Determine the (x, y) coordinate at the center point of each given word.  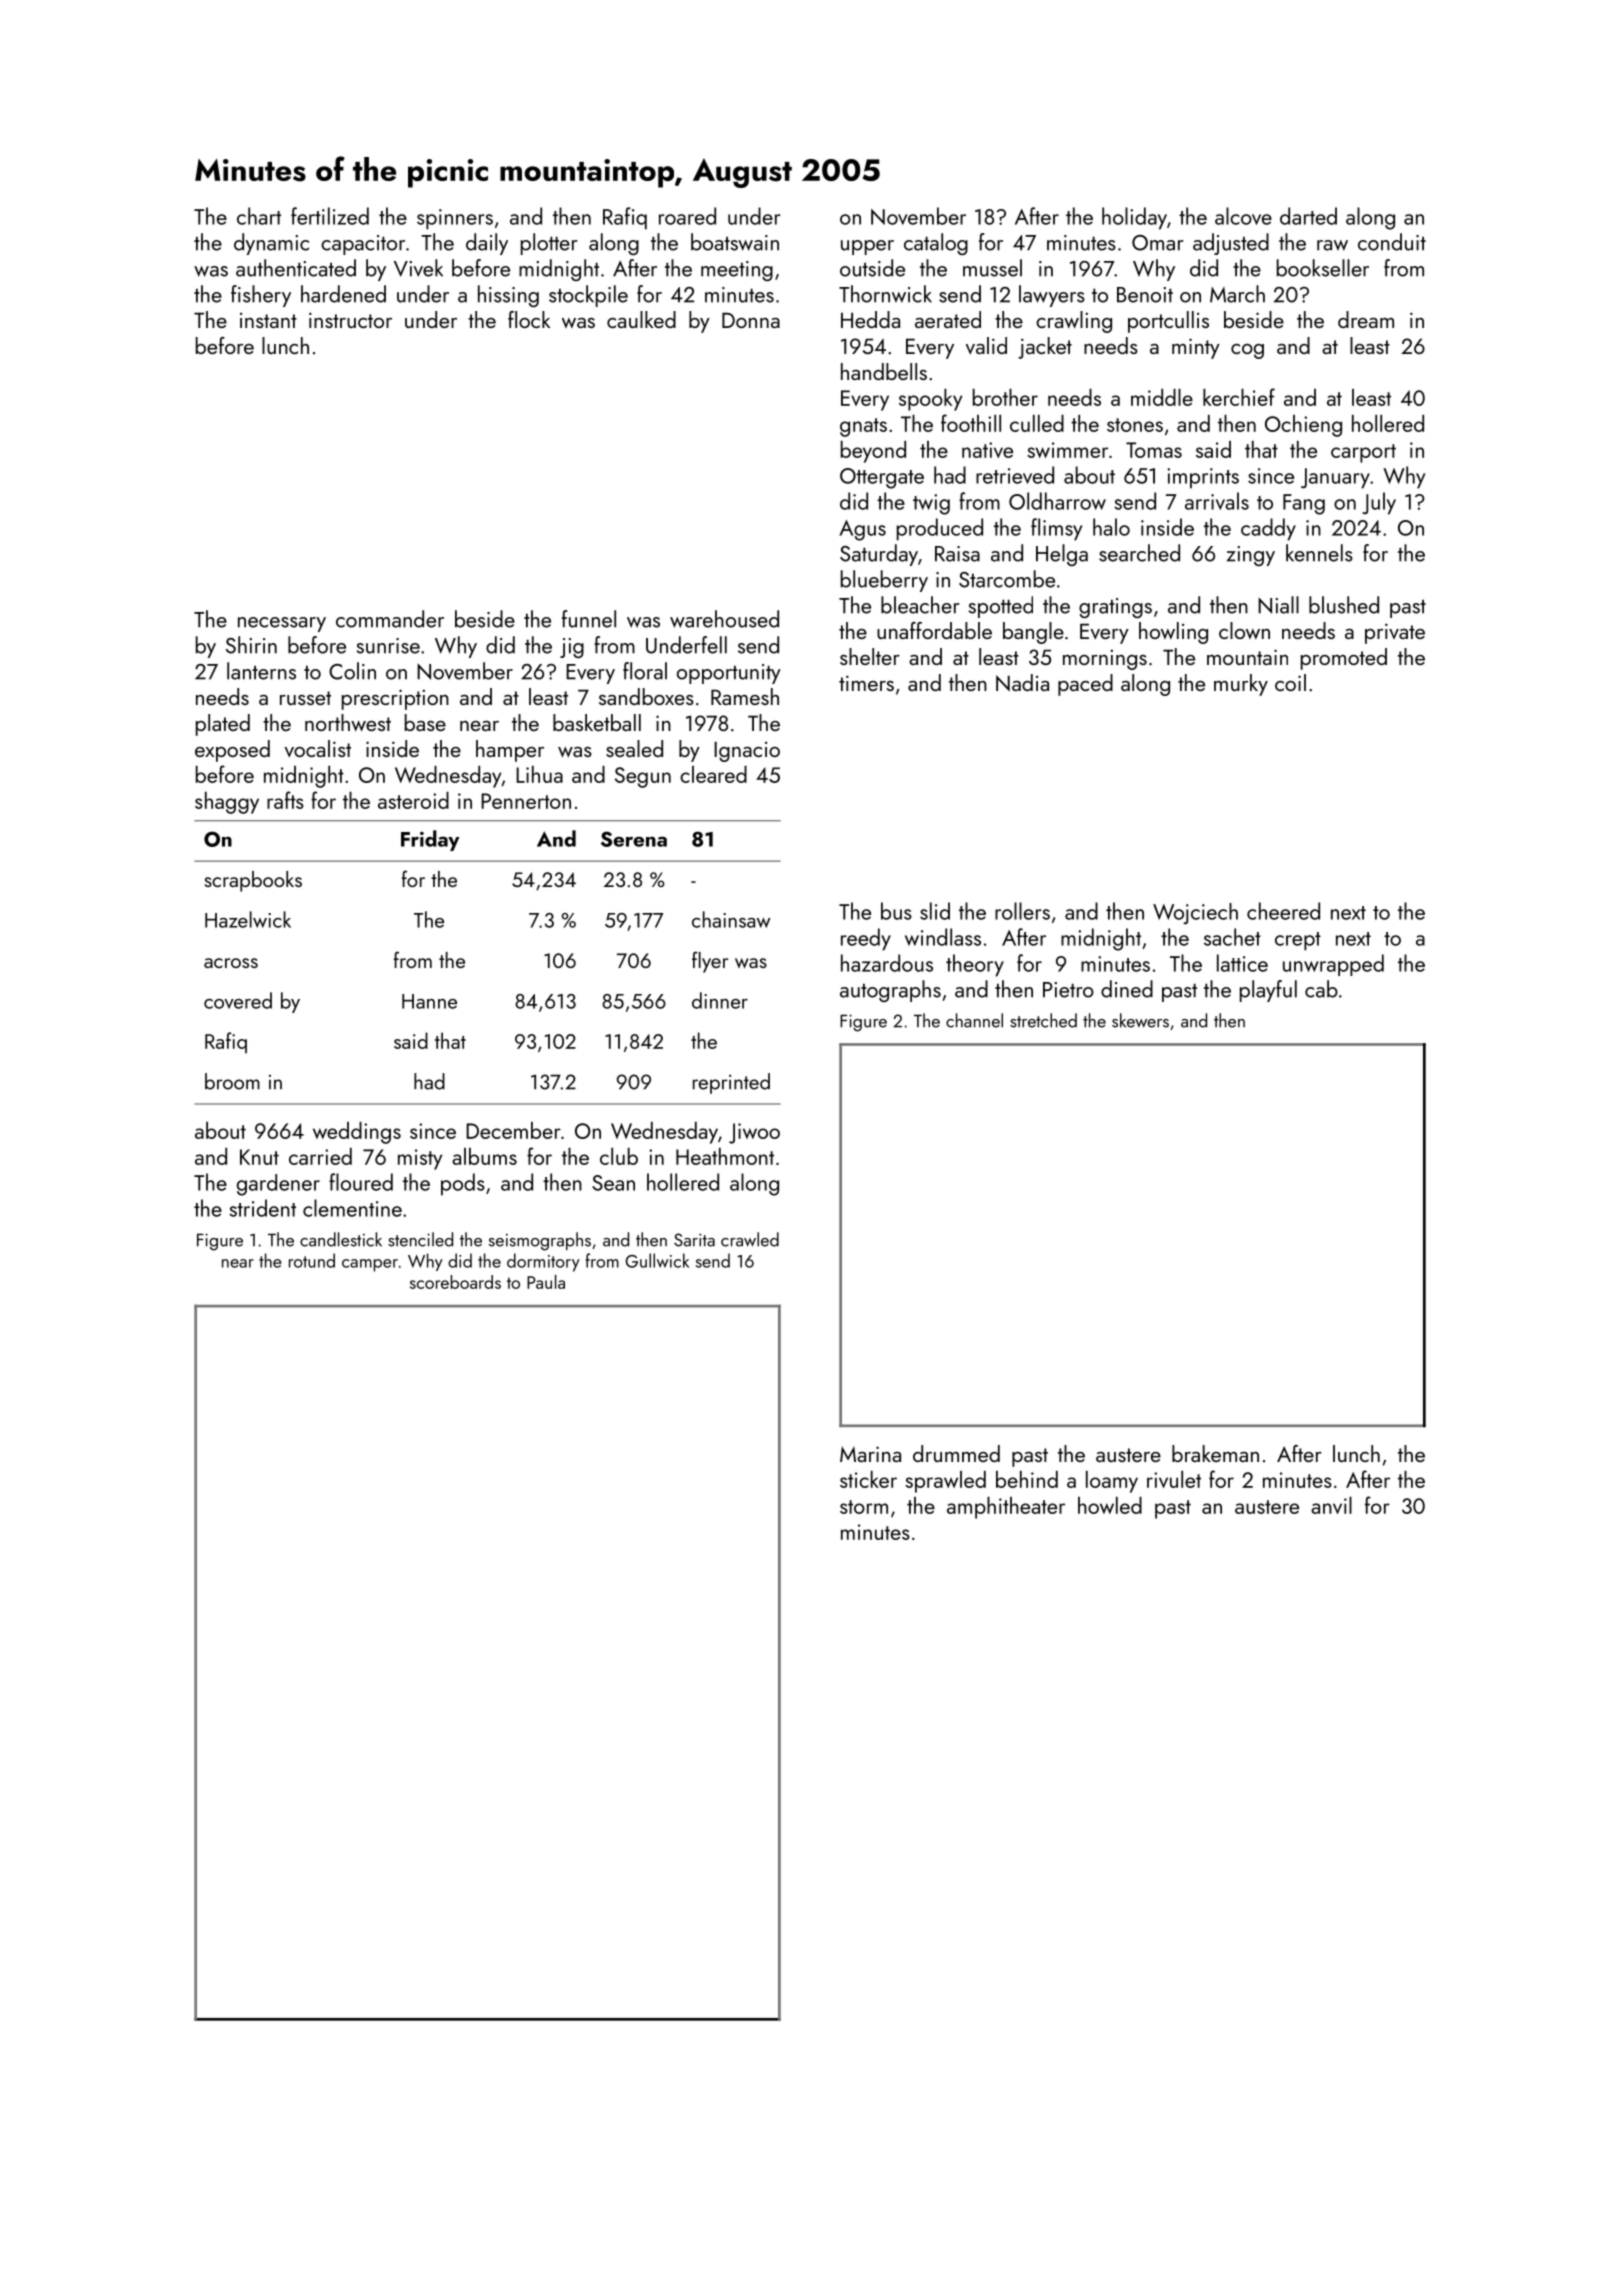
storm (864, 1507)
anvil (1331, 1505)
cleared (713, 774)
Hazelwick (248, 919)
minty (1196, 348)
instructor (350, 320)
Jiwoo (754, 1133)
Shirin (251, 645)
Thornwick (885, 294)
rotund (312, 1260)
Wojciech (1195, 914)
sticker (868, 1479)
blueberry (884, 581)
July (1379, 503)
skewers (1140, 1020)
